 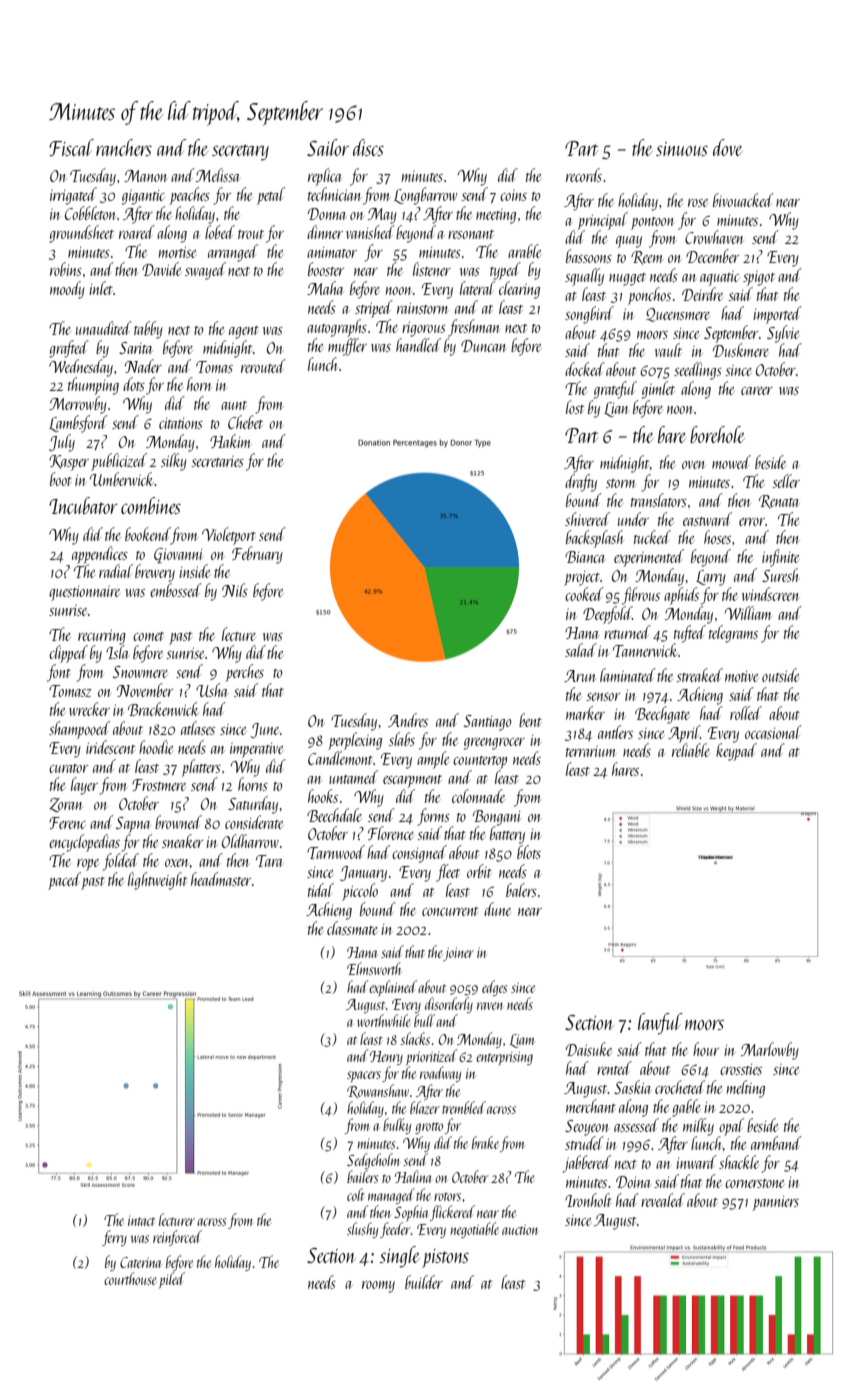 I want to click on Fiscal, so click(x=71, y=147).
